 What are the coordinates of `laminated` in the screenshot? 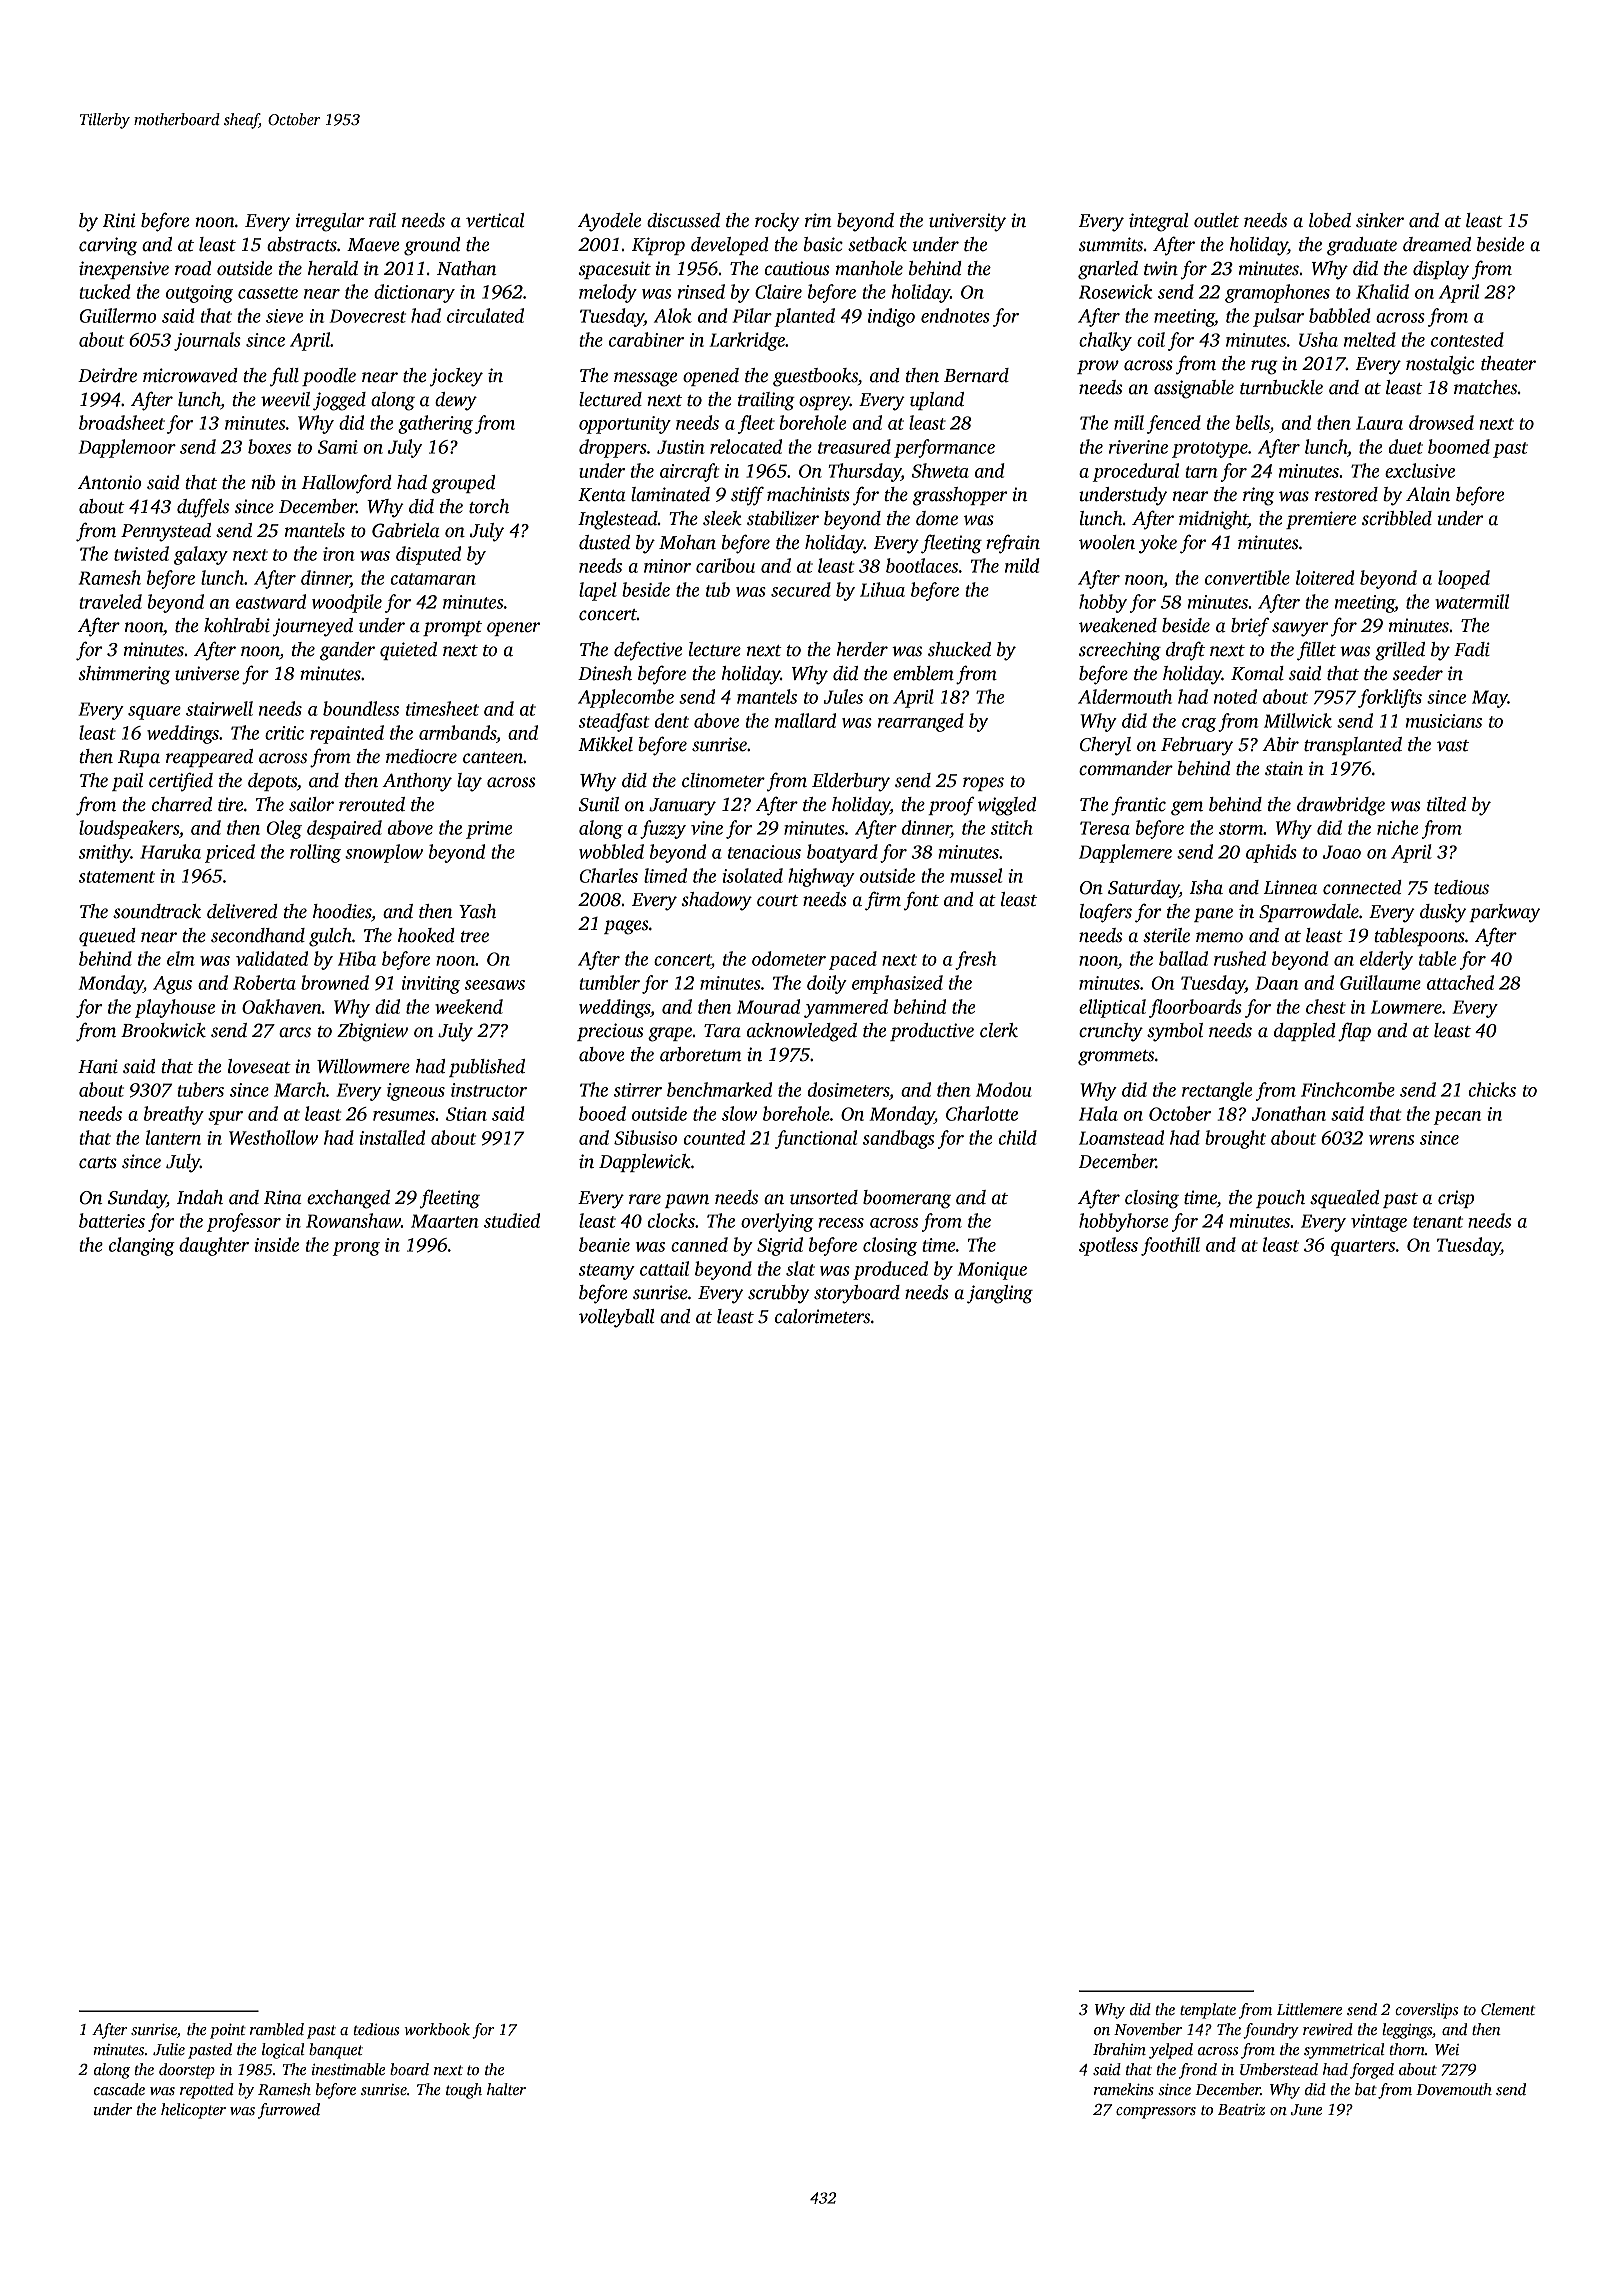 It's located at (670, 494).
